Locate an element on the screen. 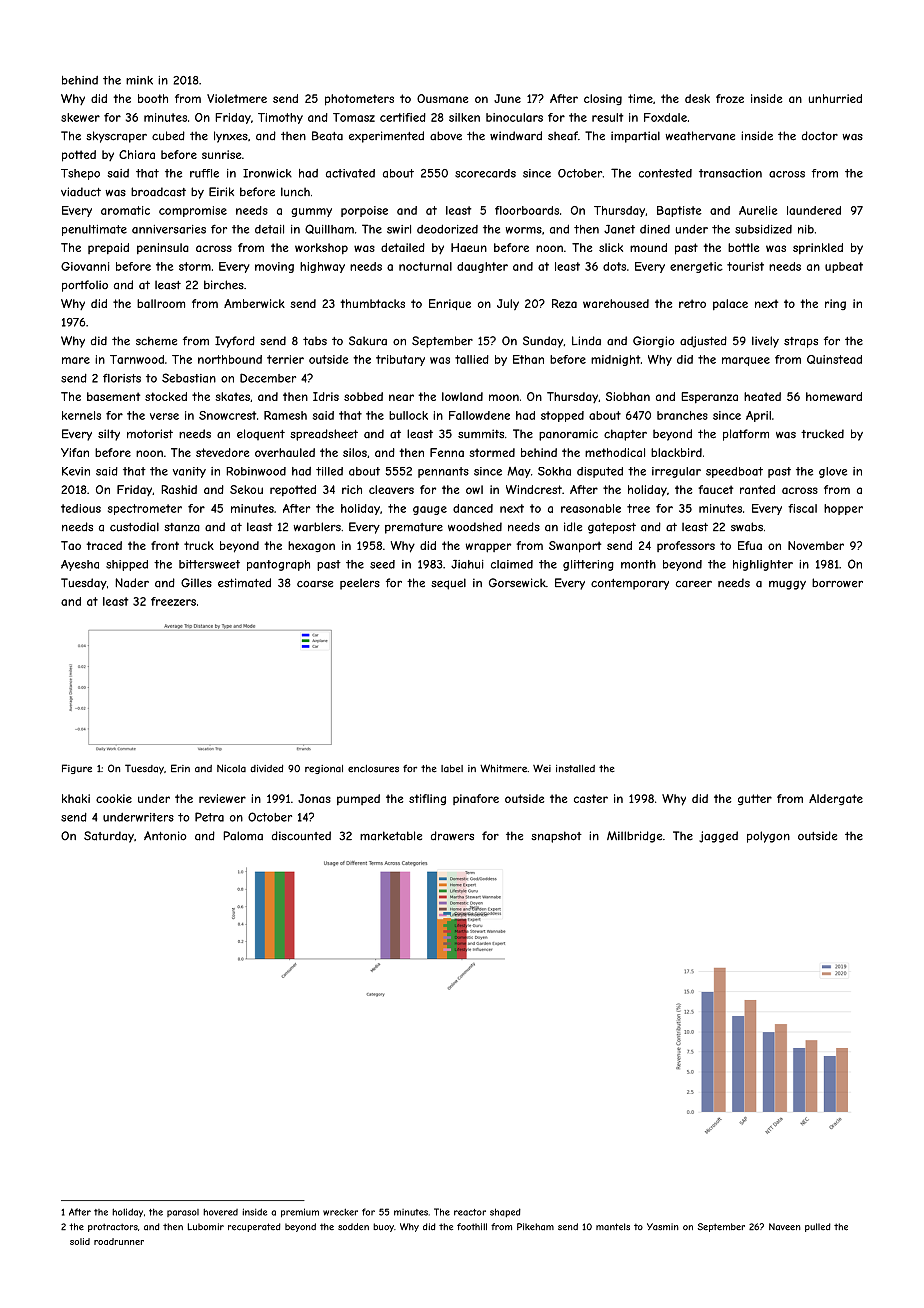 The width and height of the screenshot is (924, 1308). adjusted is located at coordinates (703, 342).
